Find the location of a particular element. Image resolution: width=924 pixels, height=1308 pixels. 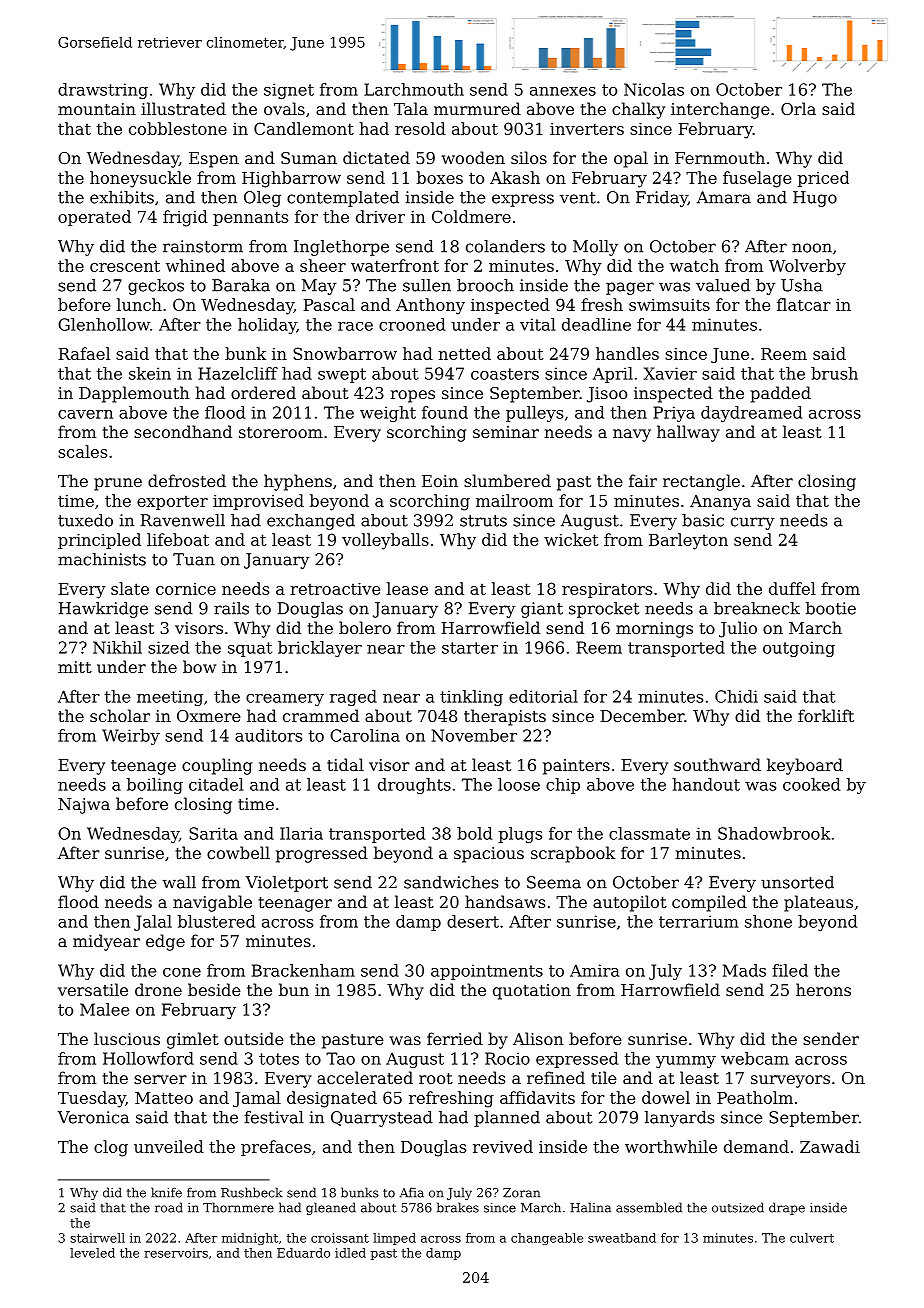

clog is located at coordinates (111, 1148).
